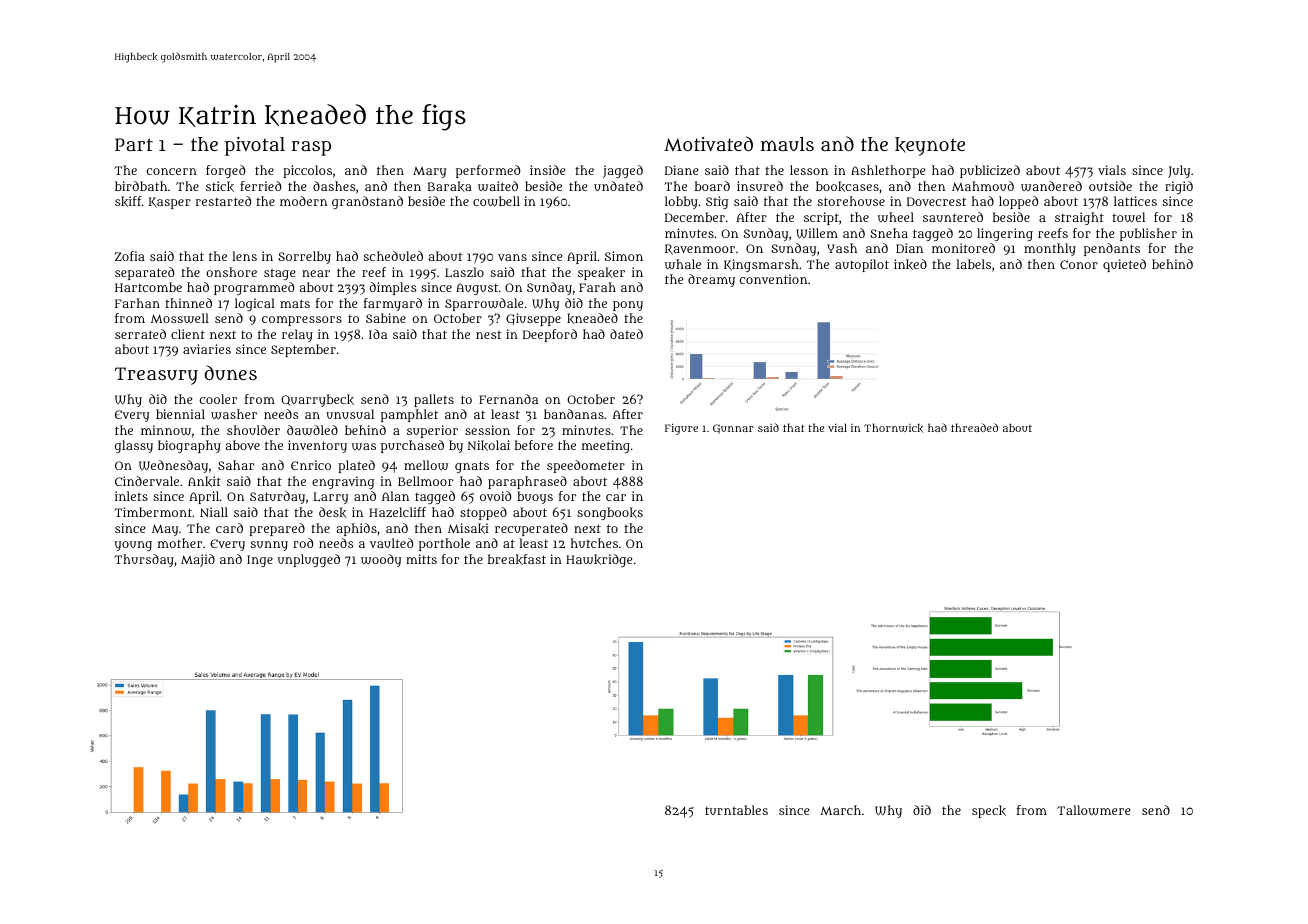 The height and width of the page is (924, 1308). I want to click on threaded, so click(974, 427).
